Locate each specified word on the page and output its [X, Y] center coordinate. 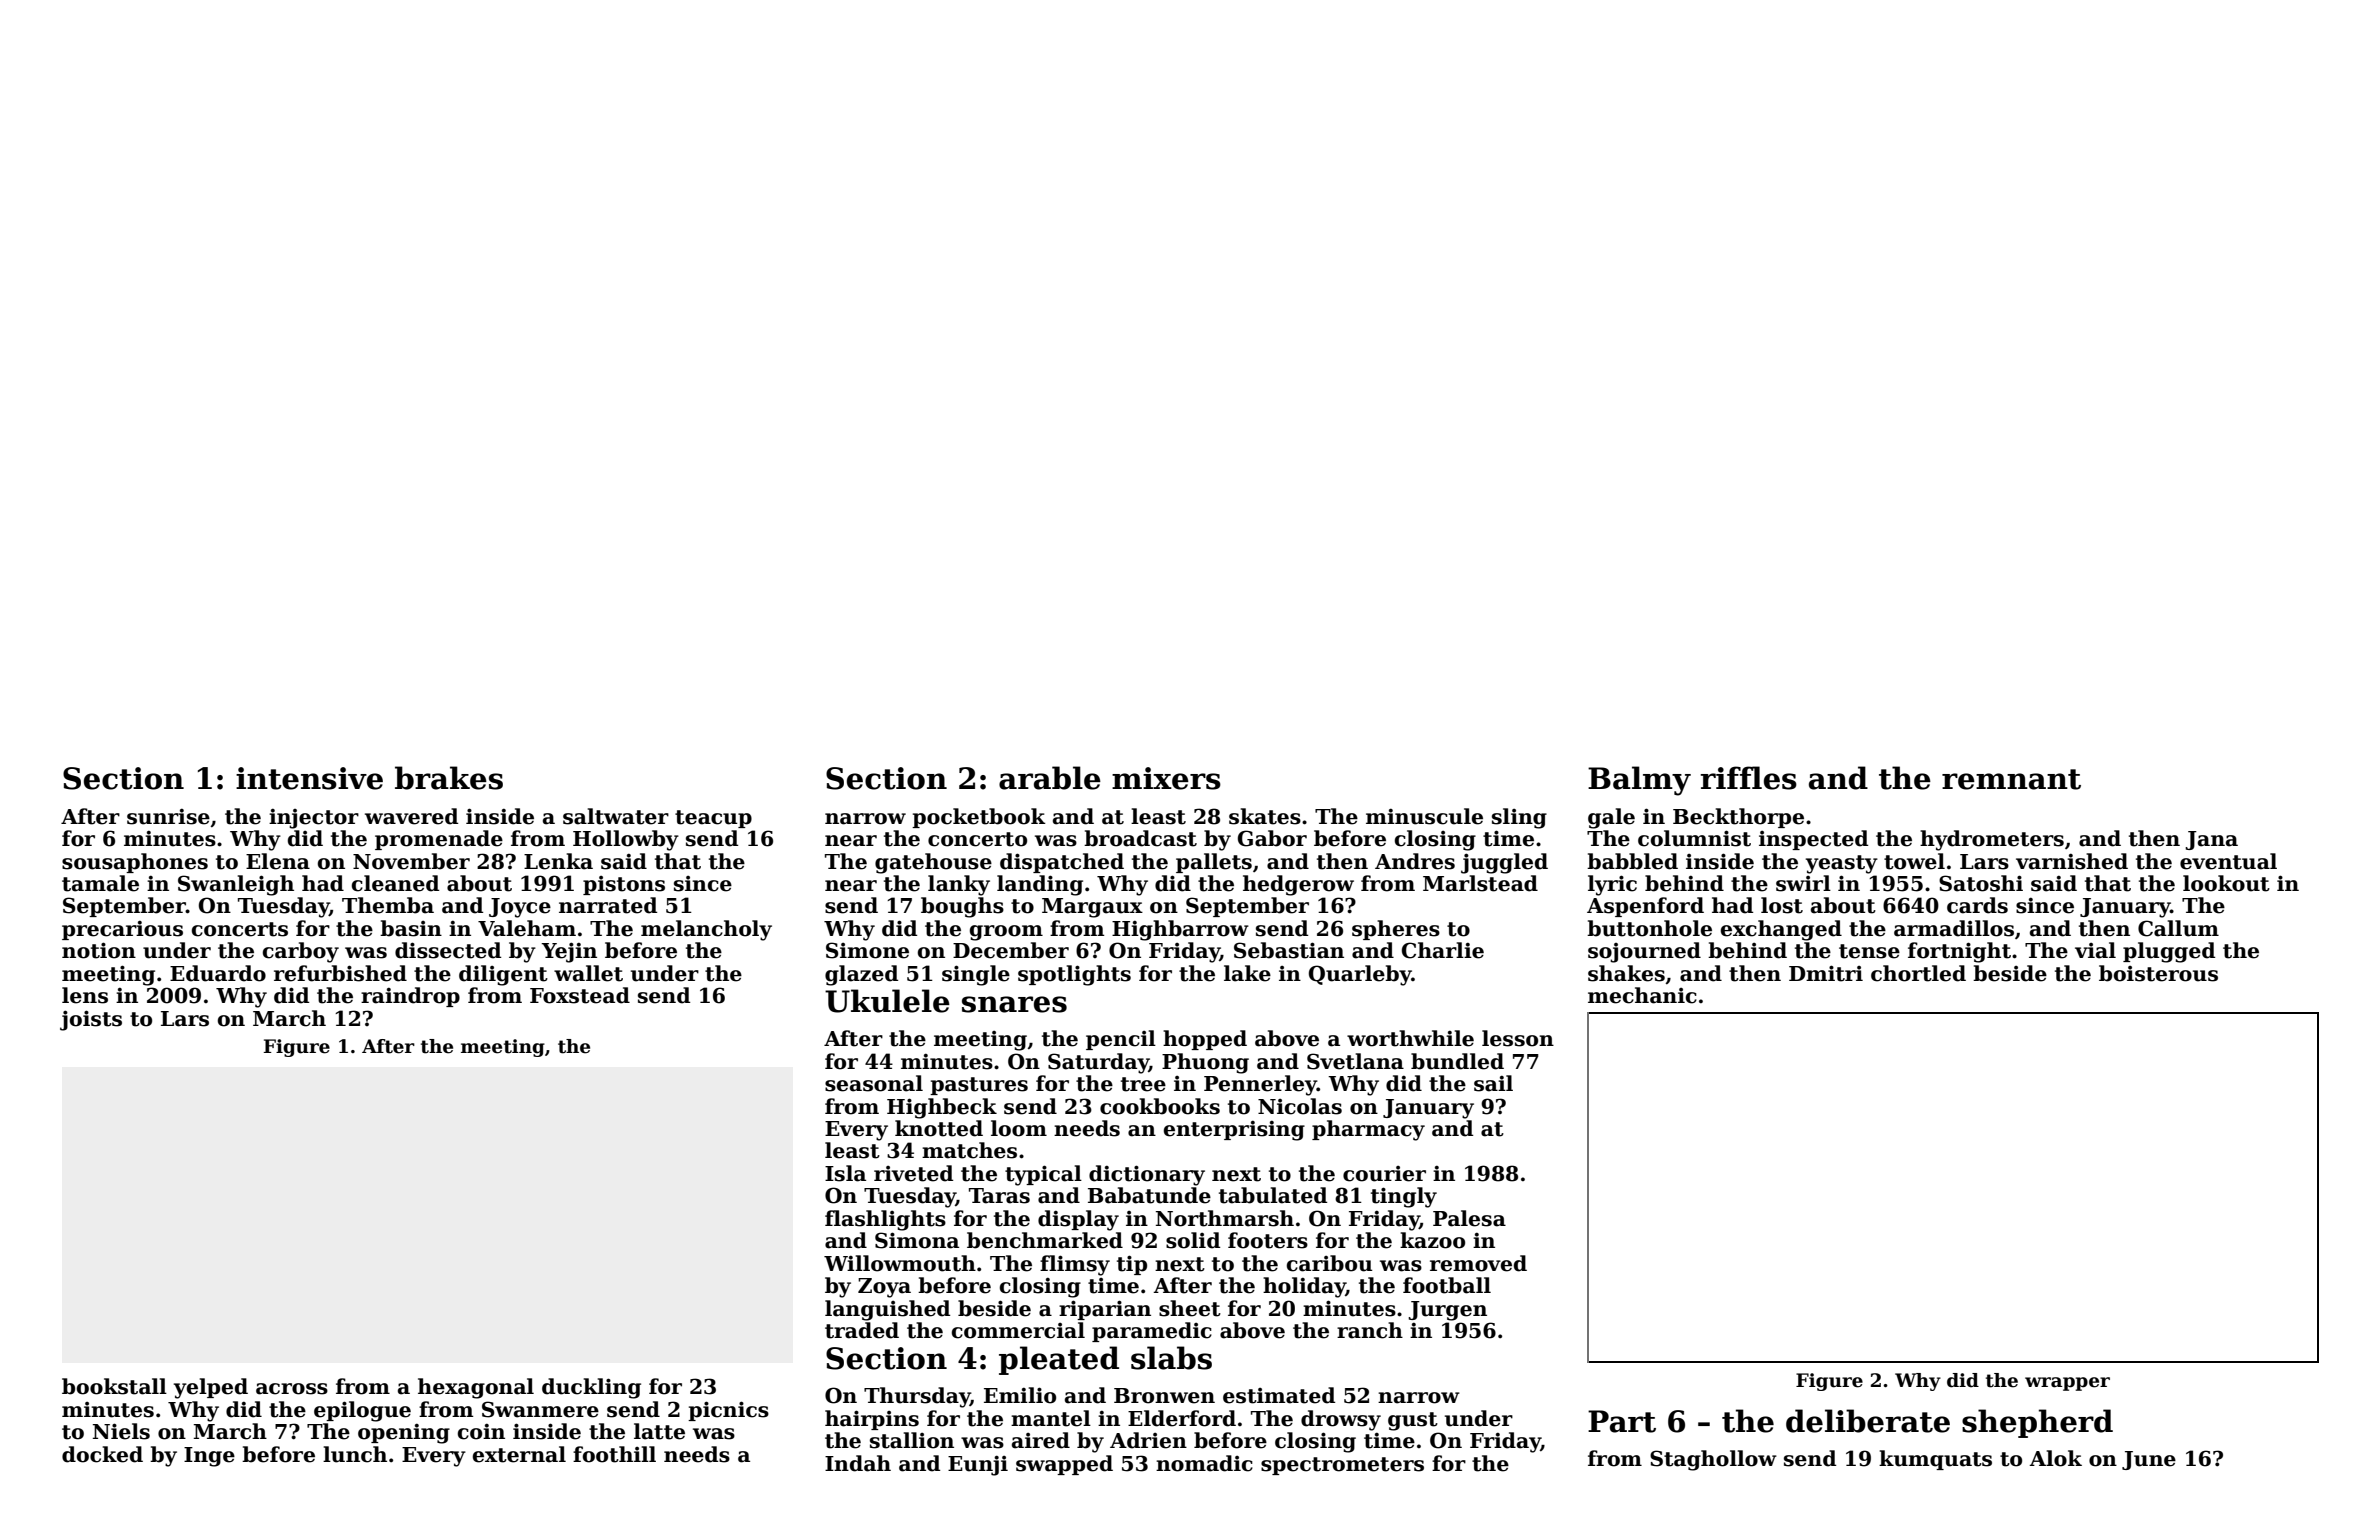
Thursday [917, 1397]
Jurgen [1447, 1311]
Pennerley [1260, 1085]
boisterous [2158, 973]
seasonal [874, 1083]
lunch [355, 1454]
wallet [588, 973]
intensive [309, 778]
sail [1493, 1083]
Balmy [1639, 781]
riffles [1748, 778]
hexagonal [476, 1388]
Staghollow [1713, 1460]
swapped [1064, 1465]
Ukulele [887, 1001]
